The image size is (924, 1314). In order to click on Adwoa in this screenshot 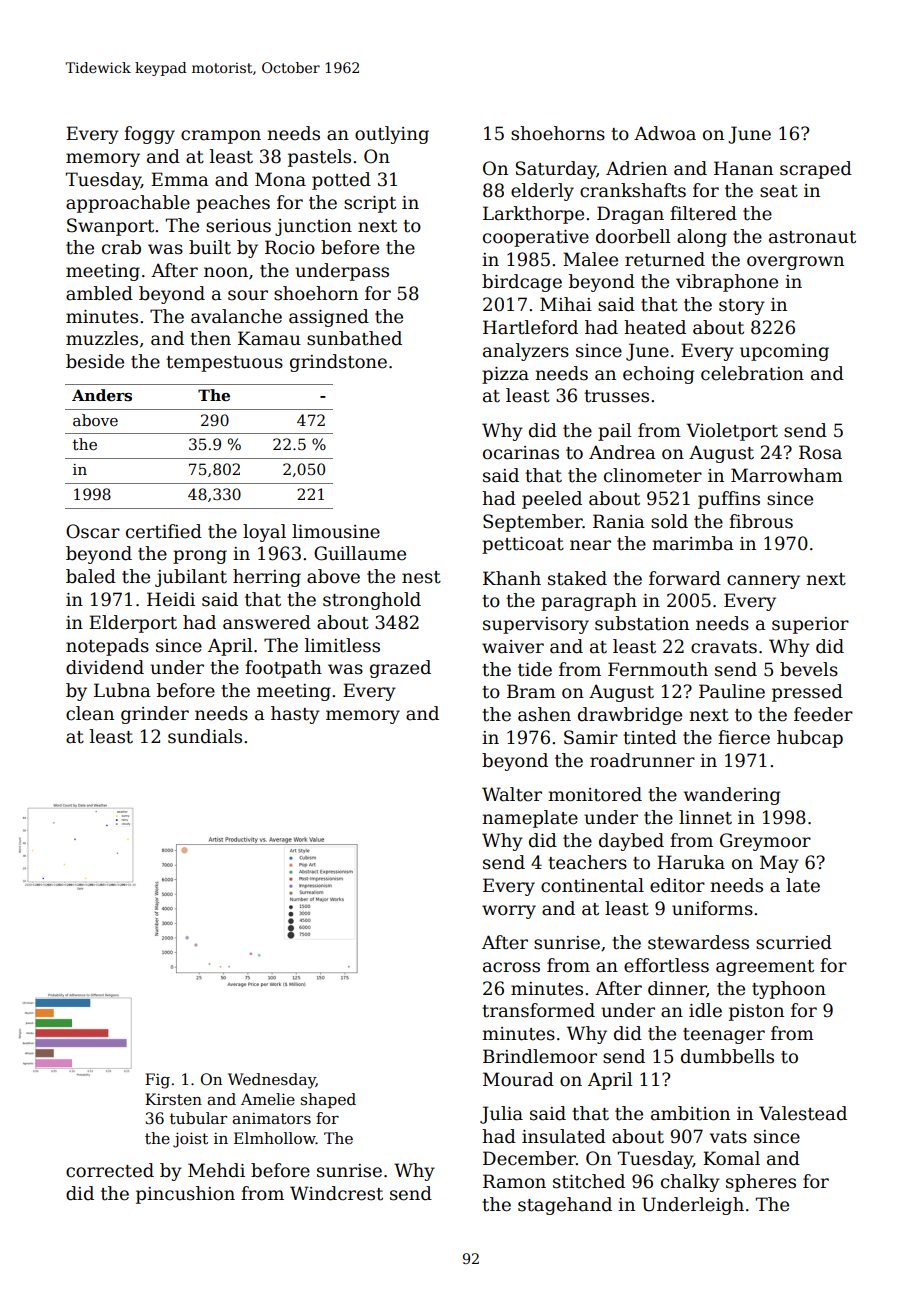, I will do `click(665, 133)`.
